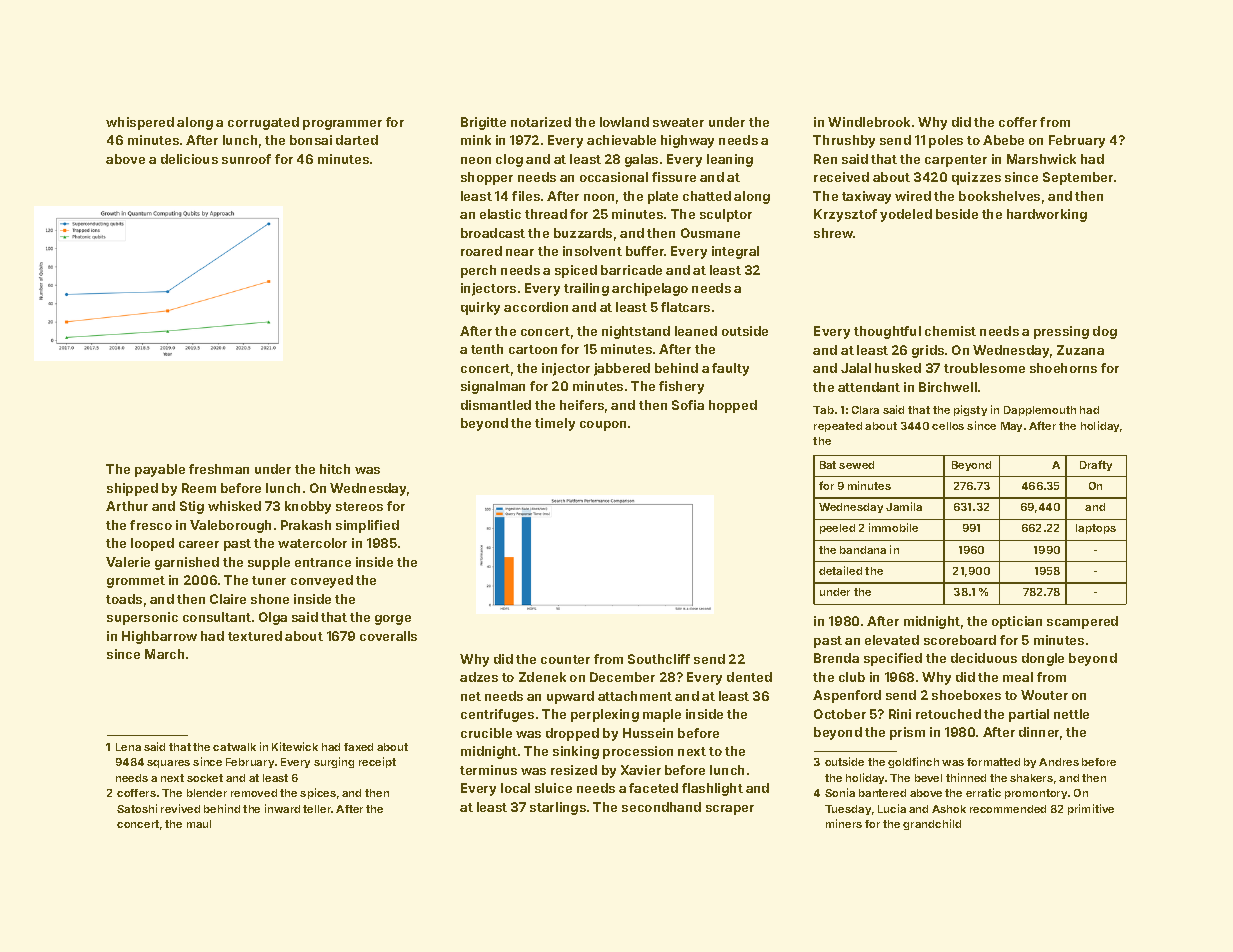 The height and width of the image is (952, 1233). What do you see at coordinates (847, 696) in the image?
I see `Aspenford` at bounding box center [847, 696].
